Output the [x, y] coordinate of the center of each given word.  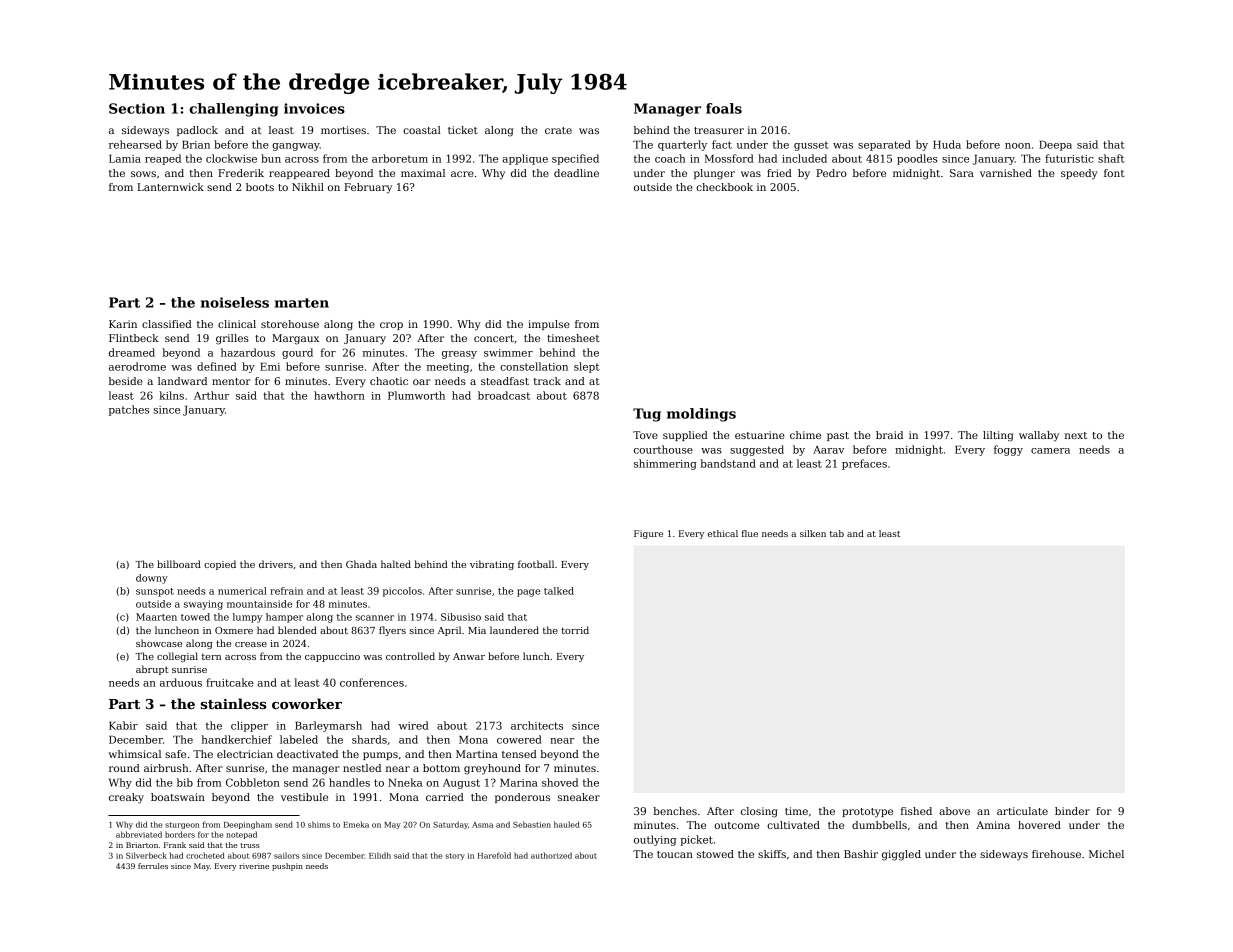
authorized [551, 855]
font [1114, 173]
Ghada [361, 564]
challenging [233, 110]
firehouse [1056, 854]
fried [779, 173]
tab [837, 533]
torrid [575, 630]
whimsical [135, 754]
